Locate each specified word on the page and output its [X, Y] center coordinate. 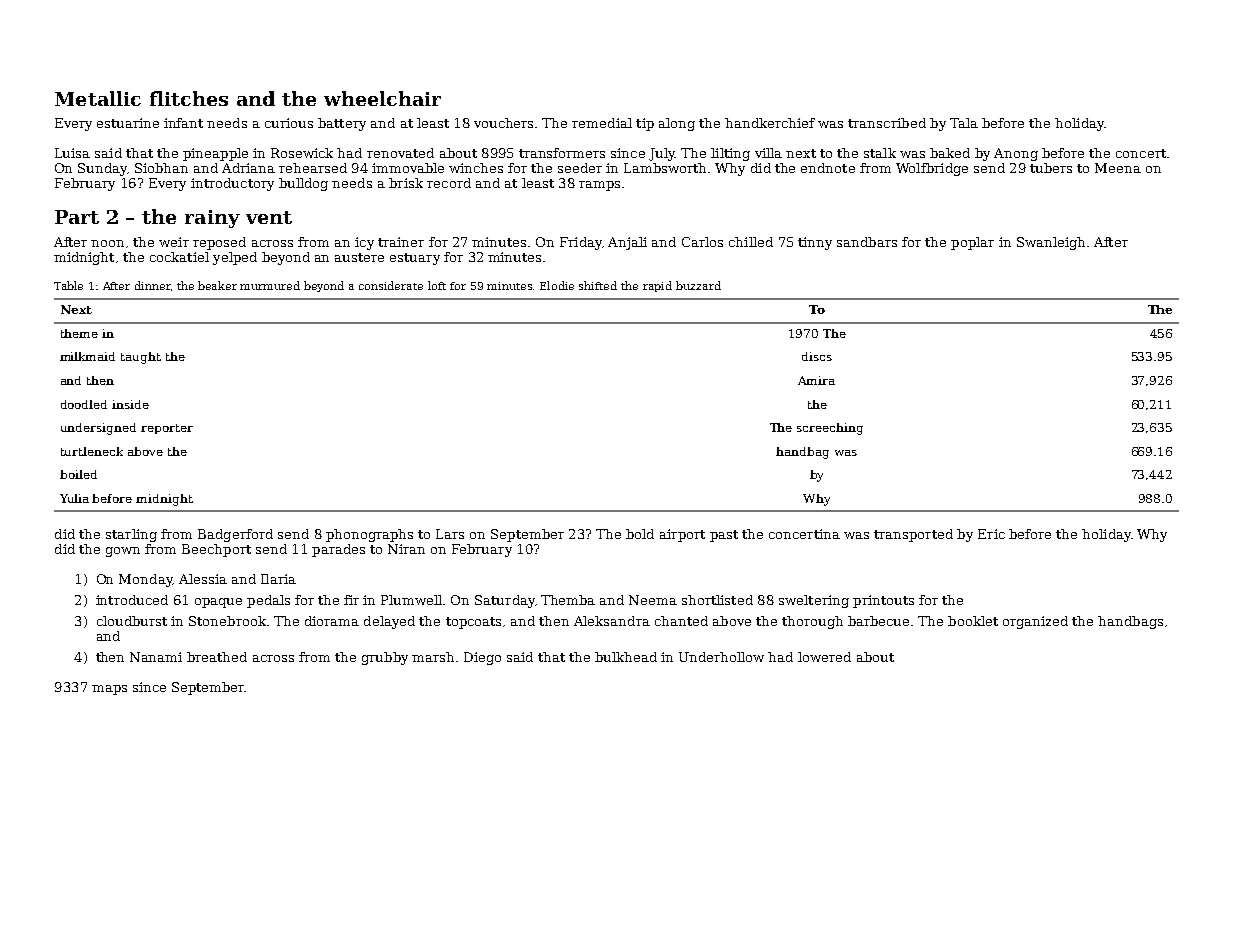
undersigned [98, 429]
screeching [830, 429]
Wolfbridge [932, 169]
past [724, 536]
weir [174, 242]
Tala [964, 123]
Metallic [98, 98]
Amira [816, 380]
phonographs [369, 535]
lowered [824, 657]
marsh [433, 657]
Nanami [156, 657]
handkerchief [770, 123]
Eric [991, 534]
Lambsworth [665, 168]
